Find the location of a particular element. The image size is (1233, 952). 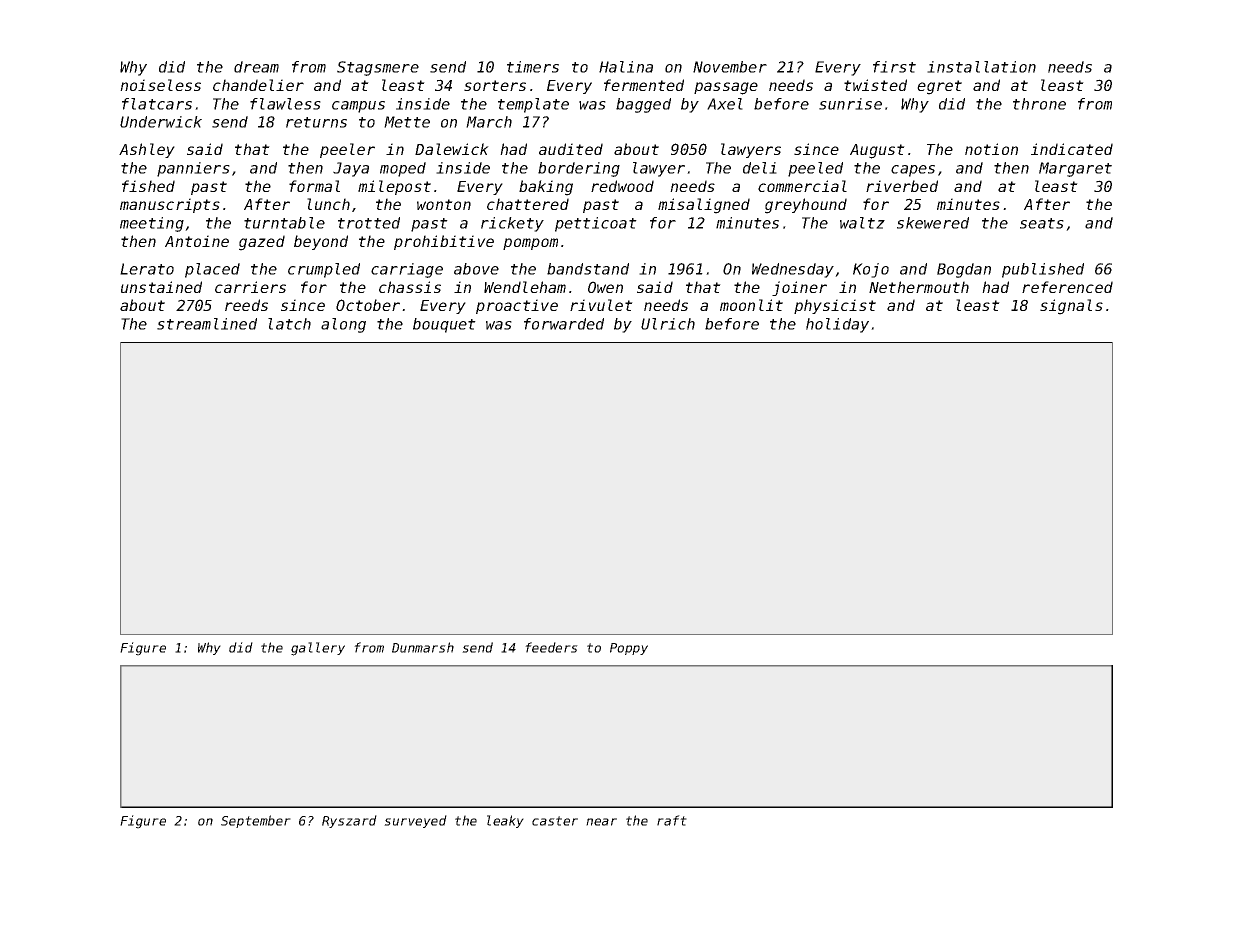

Margaret is located at coordinates (1075, 169).
